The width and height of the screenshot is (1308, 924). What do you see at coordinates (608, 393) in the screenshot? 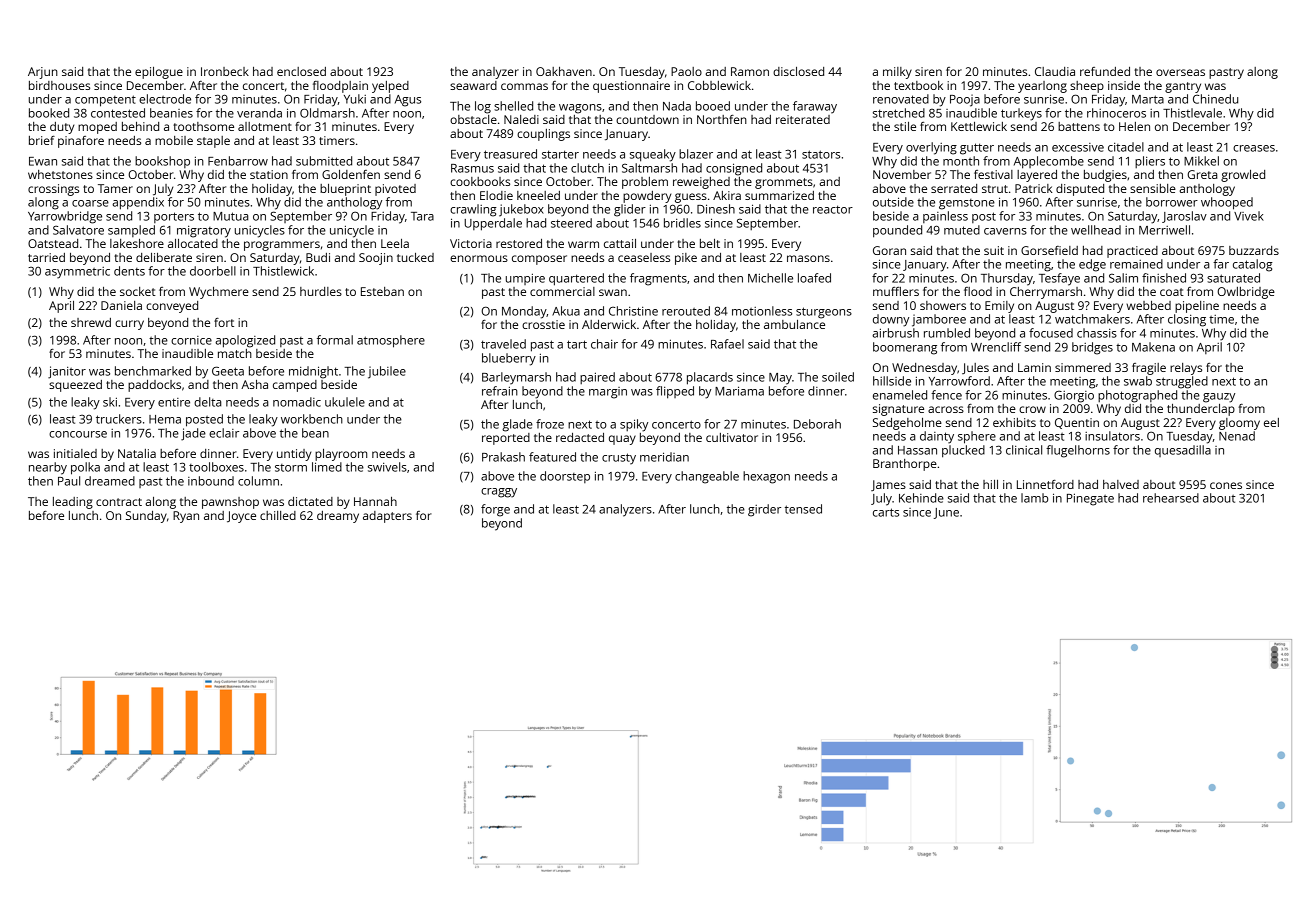
I see `margin` at bounding box center [608, 393].
